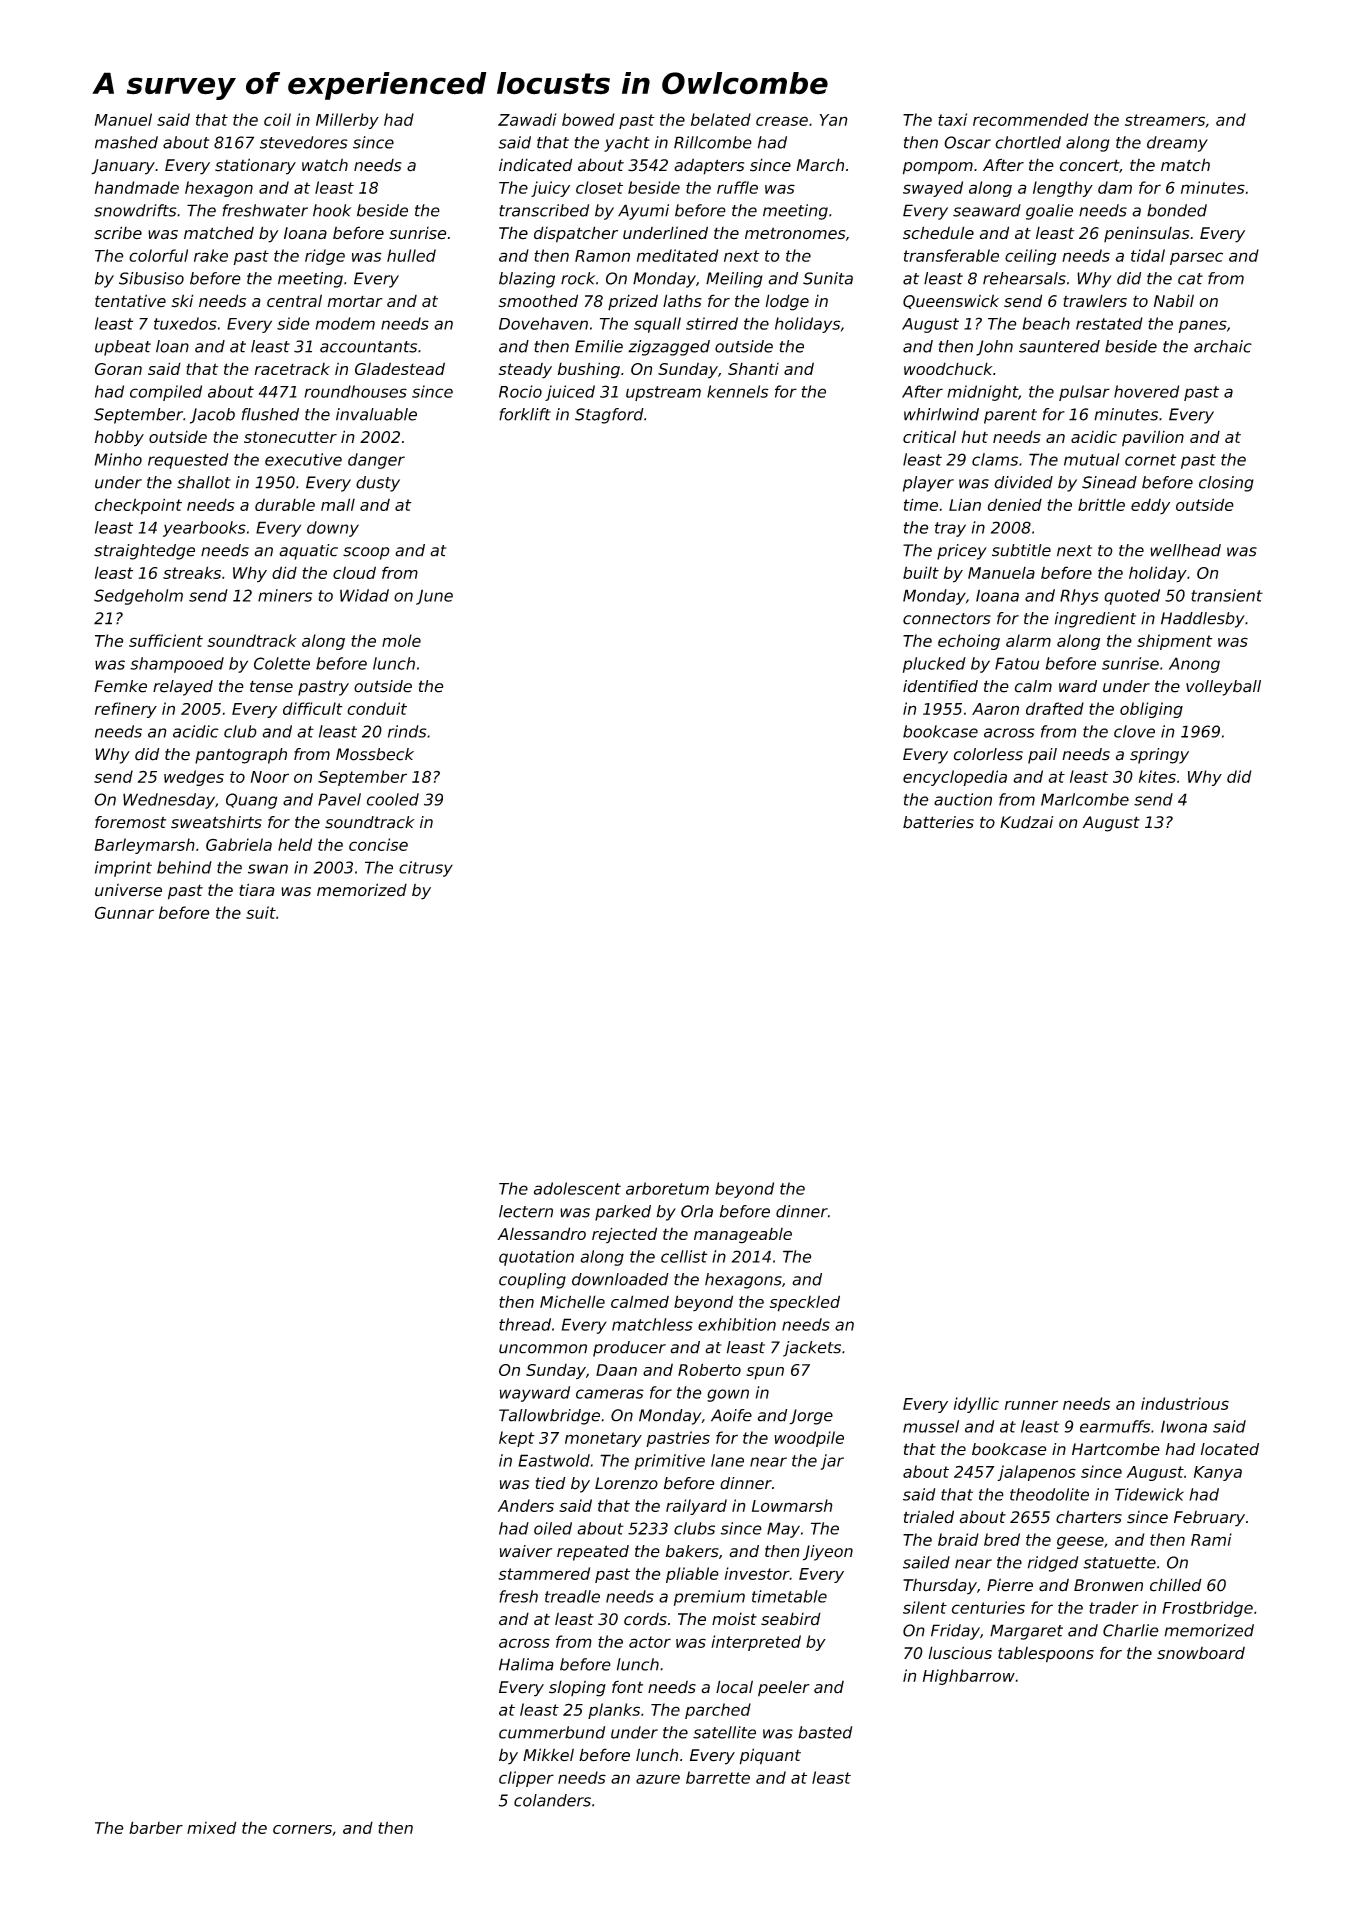 The image size is (1357, 1919). I want to click on rinds, so click(407, 731).
